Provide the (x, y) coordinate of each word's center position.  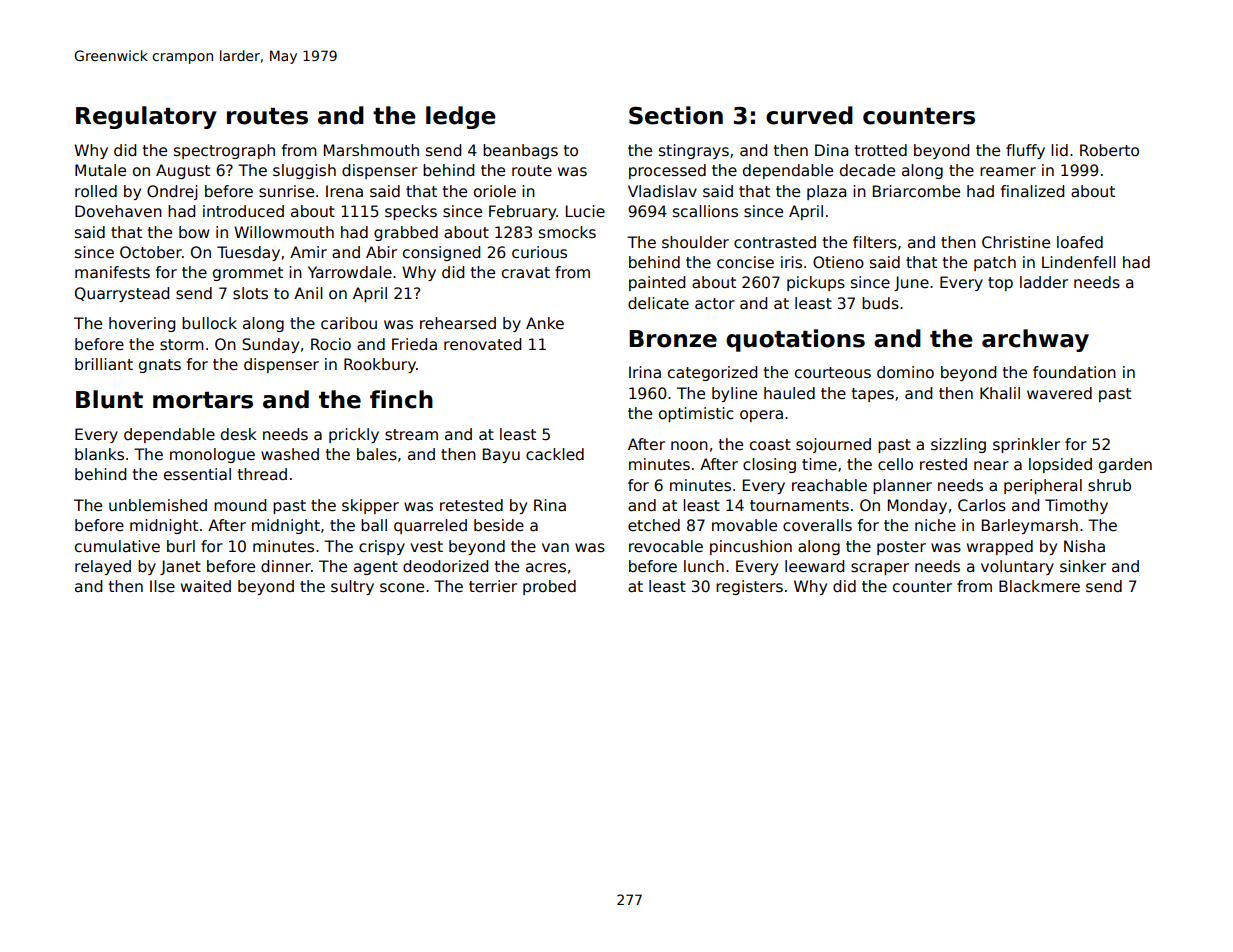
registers (749, 587)
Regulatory (146, 117)
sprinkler (1026, 445)
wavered (1059, 393)
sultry (352, 587)
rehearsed (458, 323)
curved (809, 115)
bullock (209, 323)
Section (676, 115)
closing (769, 465)
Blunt (109, 399)
